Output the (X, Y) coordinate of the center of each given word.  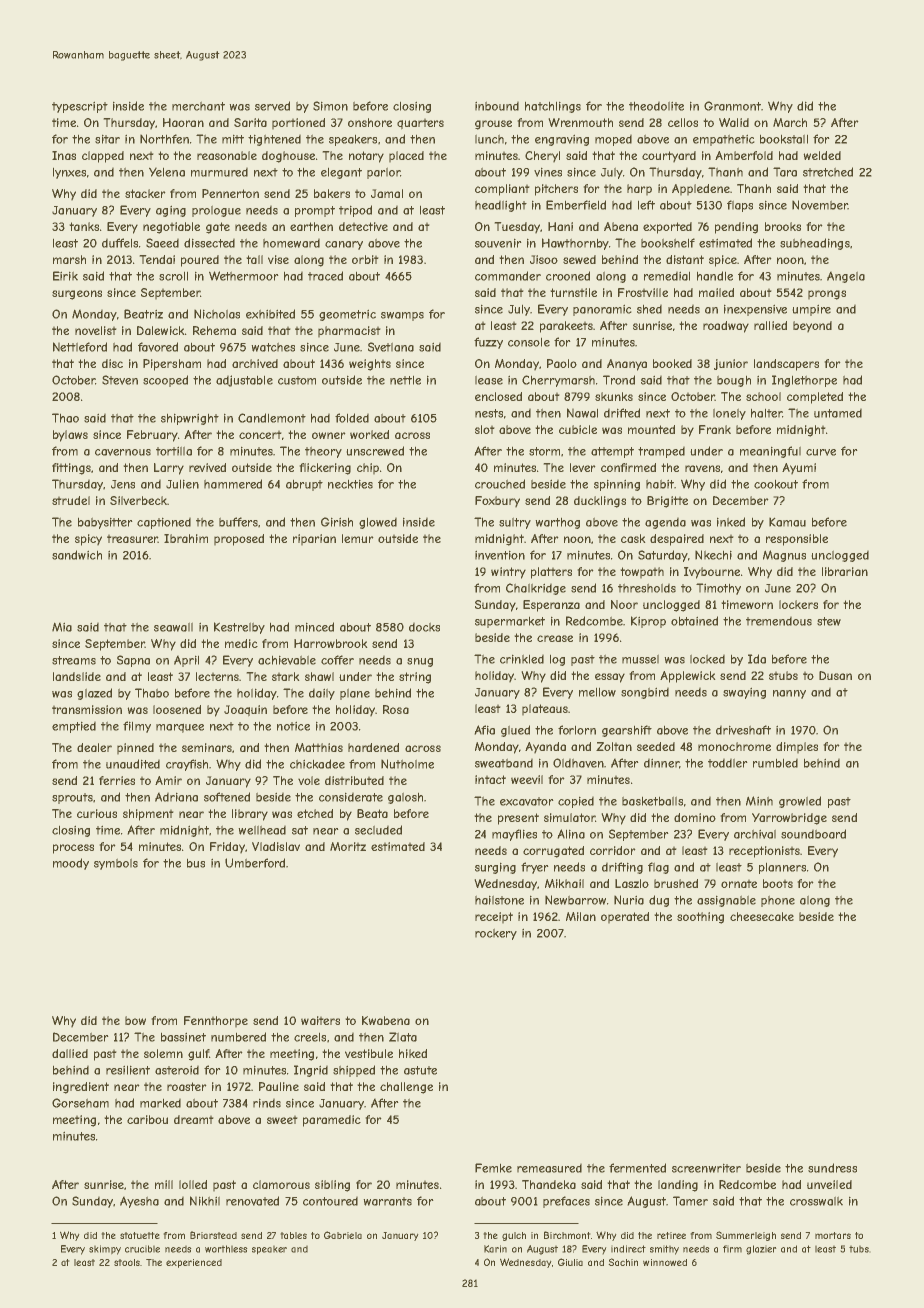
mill (164, 1184)
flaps (740, 206)
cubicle (578, 429)
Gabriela (343, 1235)
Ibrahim (186, 538)
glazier (761, 1250)
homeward (291, 243)
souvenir (498, 243)
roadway (726, 327)
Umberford (255, 863)
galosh (405, 798)
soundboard (813, 834)
